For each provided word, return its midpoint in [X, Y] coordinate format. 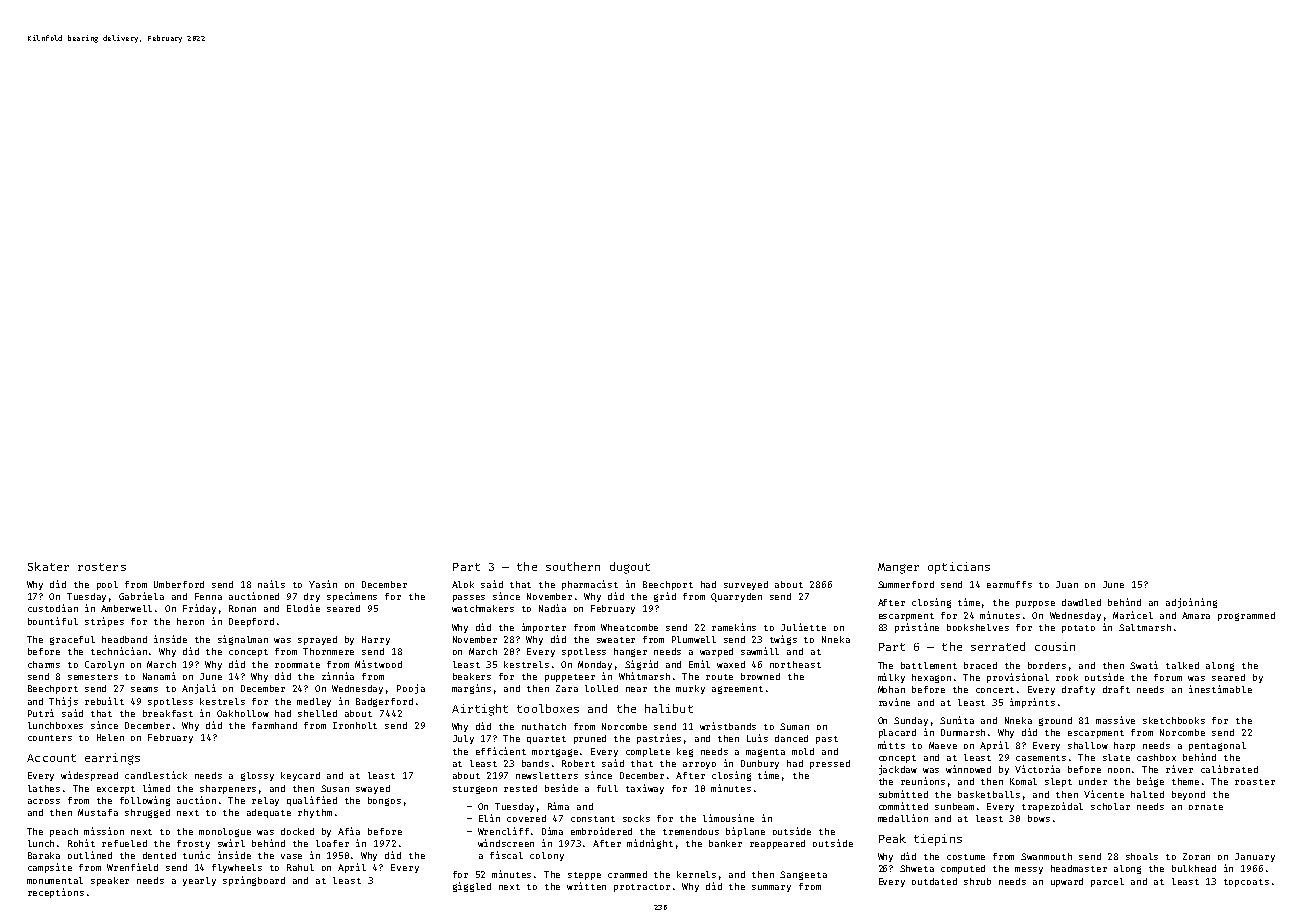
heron [190, 621]
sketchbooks [1174, 720]
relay [265, 801]
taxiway [645, 789]
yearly [199, 881]
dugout [630, 568]
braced [980, 665]
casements [1041, 758]
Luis [757, 738]
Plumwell [694, 639]
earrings [112, 759]
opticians [959, 568]
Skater [48, 566]
